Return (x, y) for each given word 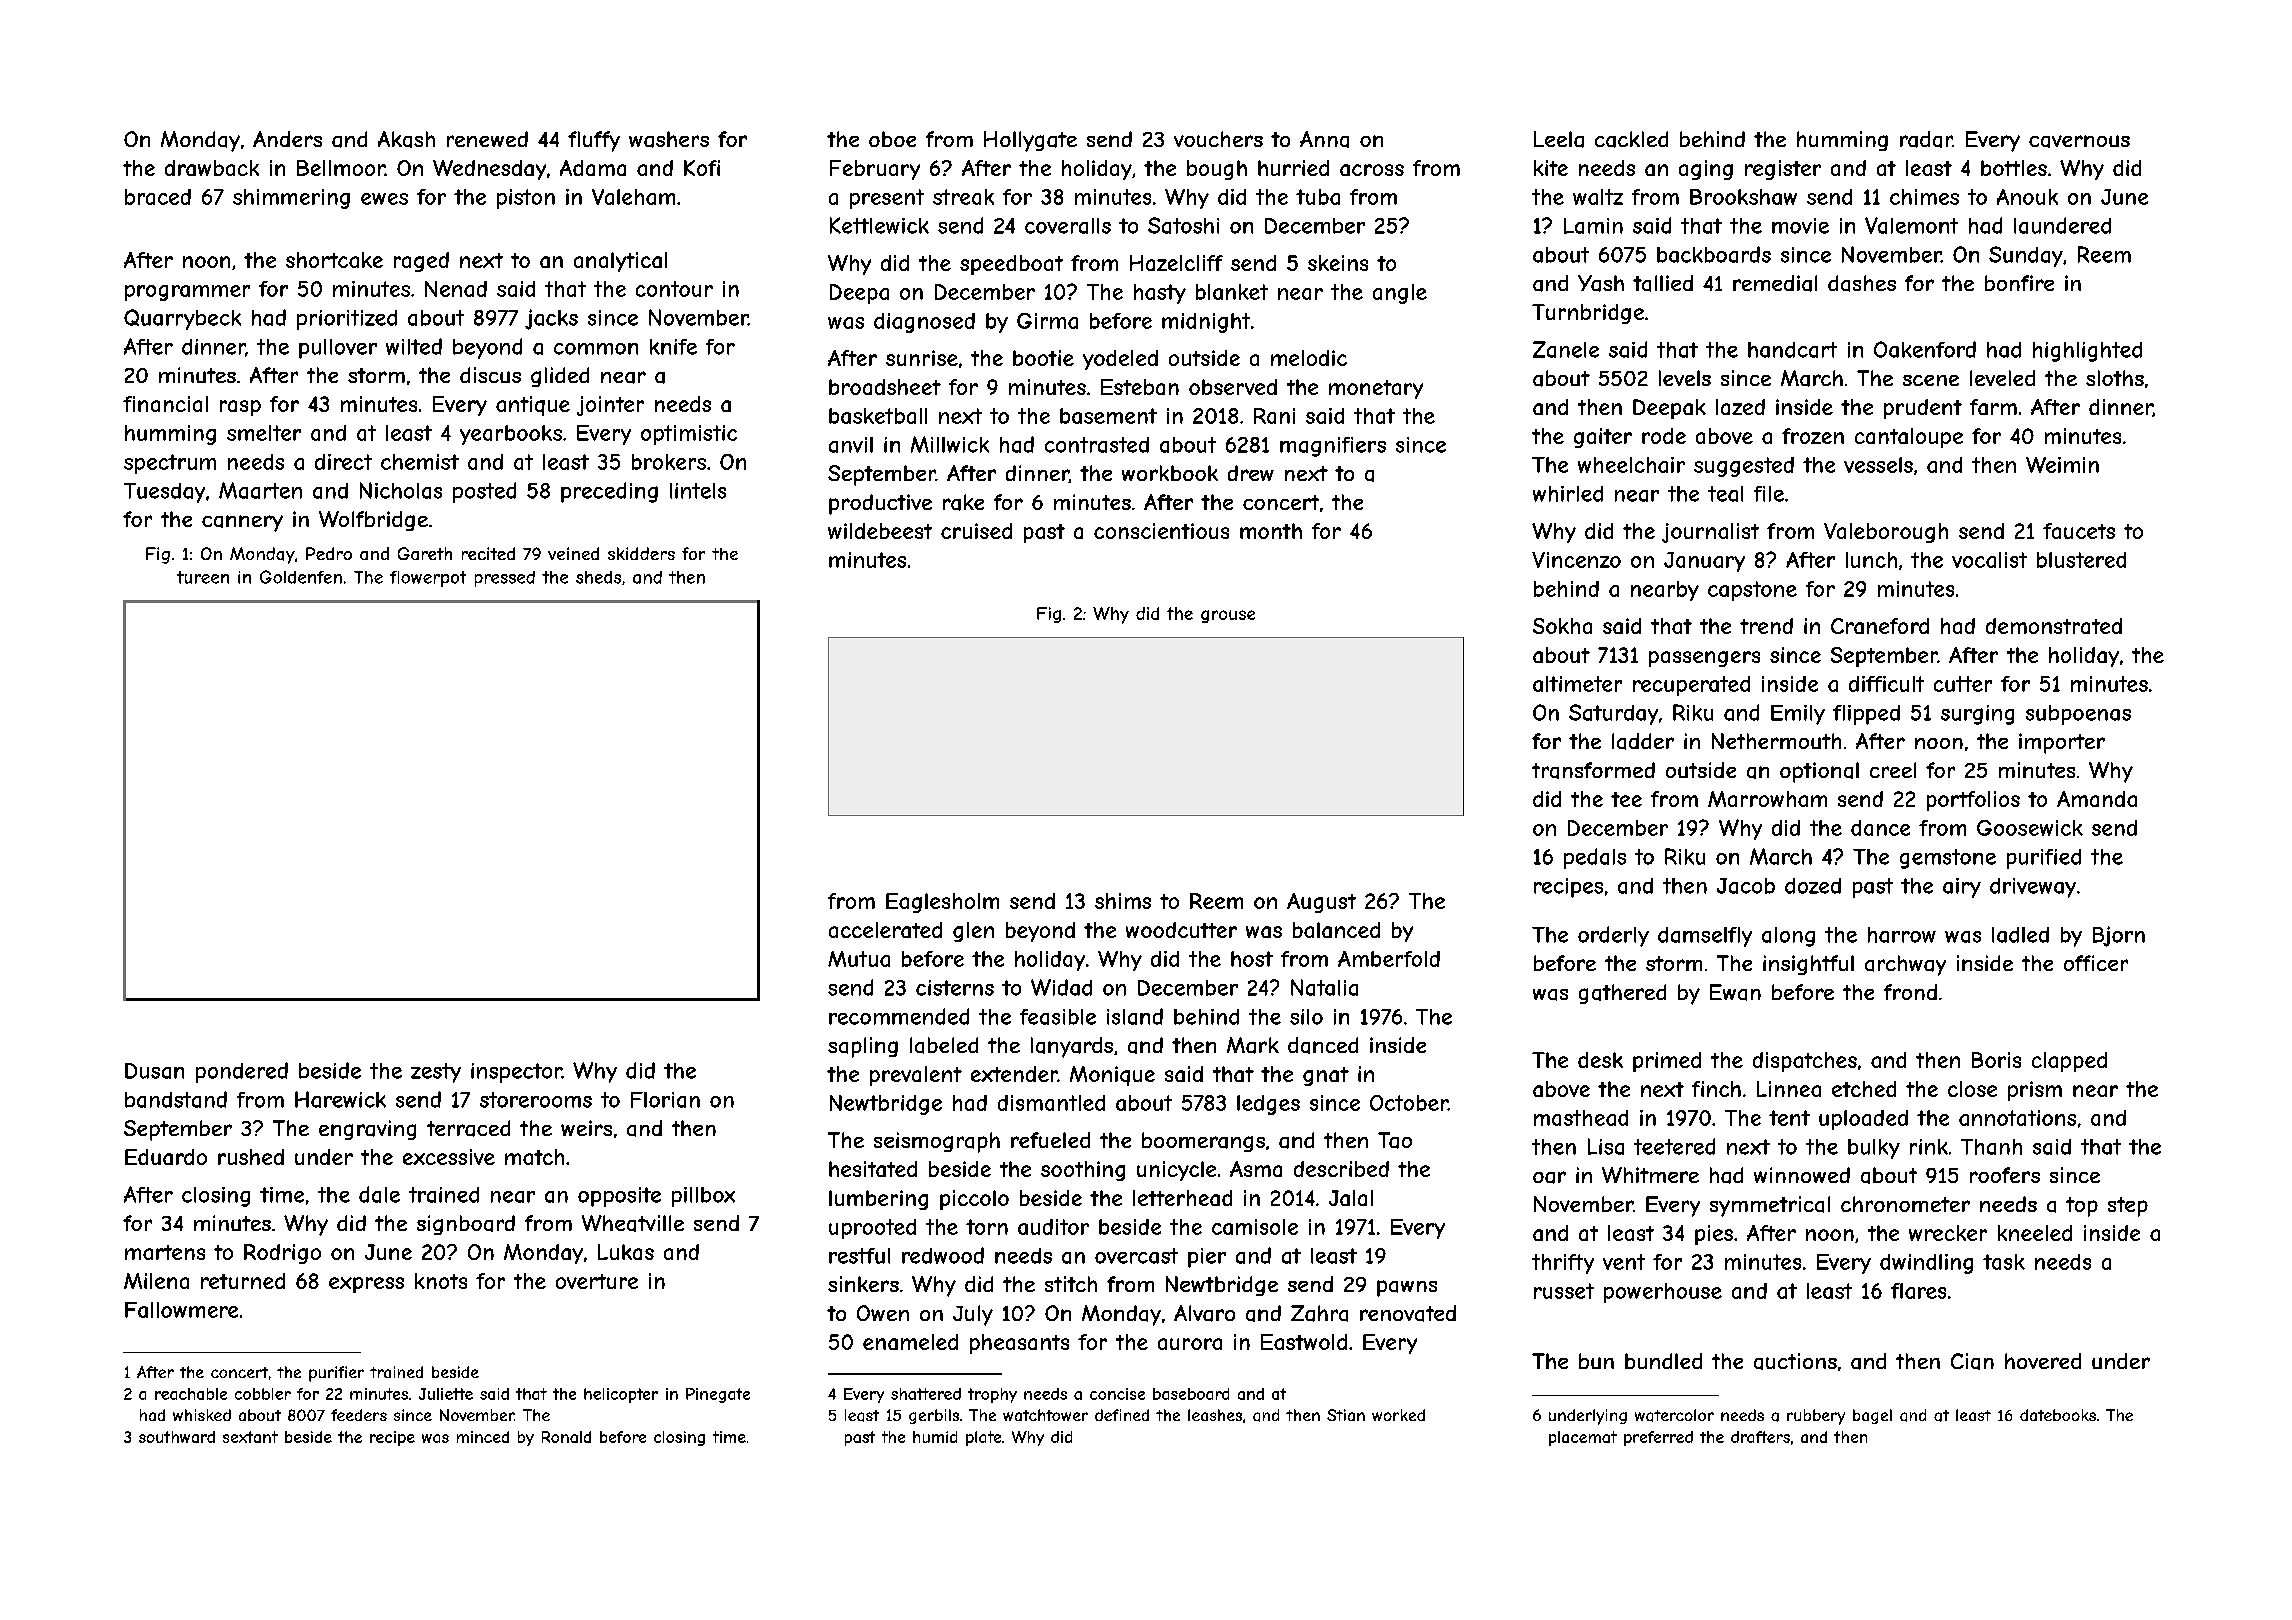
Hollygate (1030, 141)
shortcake (334, 260)
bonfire (2019, 283)
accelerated (885, 930)
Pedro (329, 553)
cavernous (2079, 141)
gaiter (1603, 438)
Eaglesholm (942, 903)
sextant (250, 1437)
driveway (2033, 888)
